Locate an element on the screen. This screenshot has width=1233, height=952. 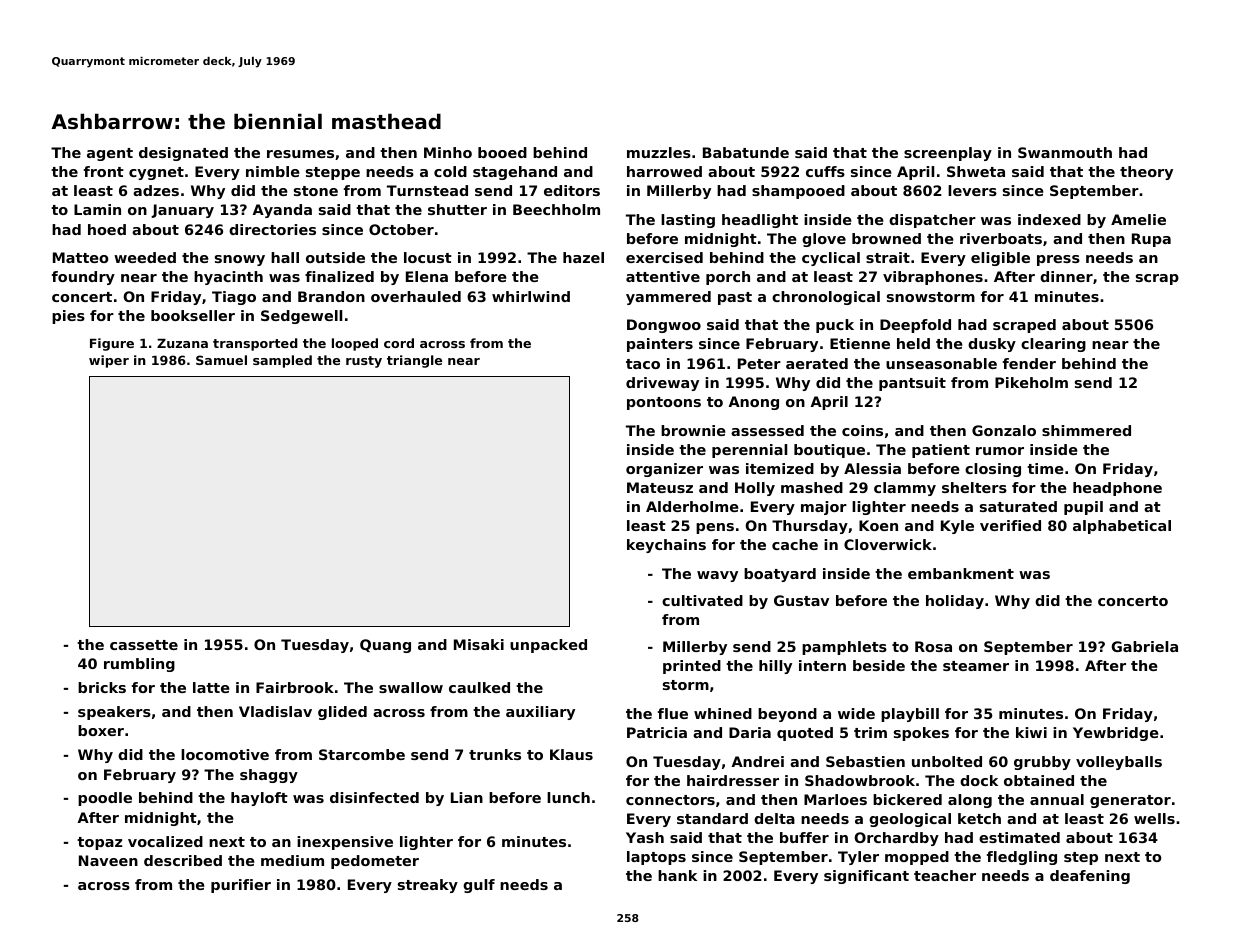
dispatcher is located at coordinates (932, 221).
